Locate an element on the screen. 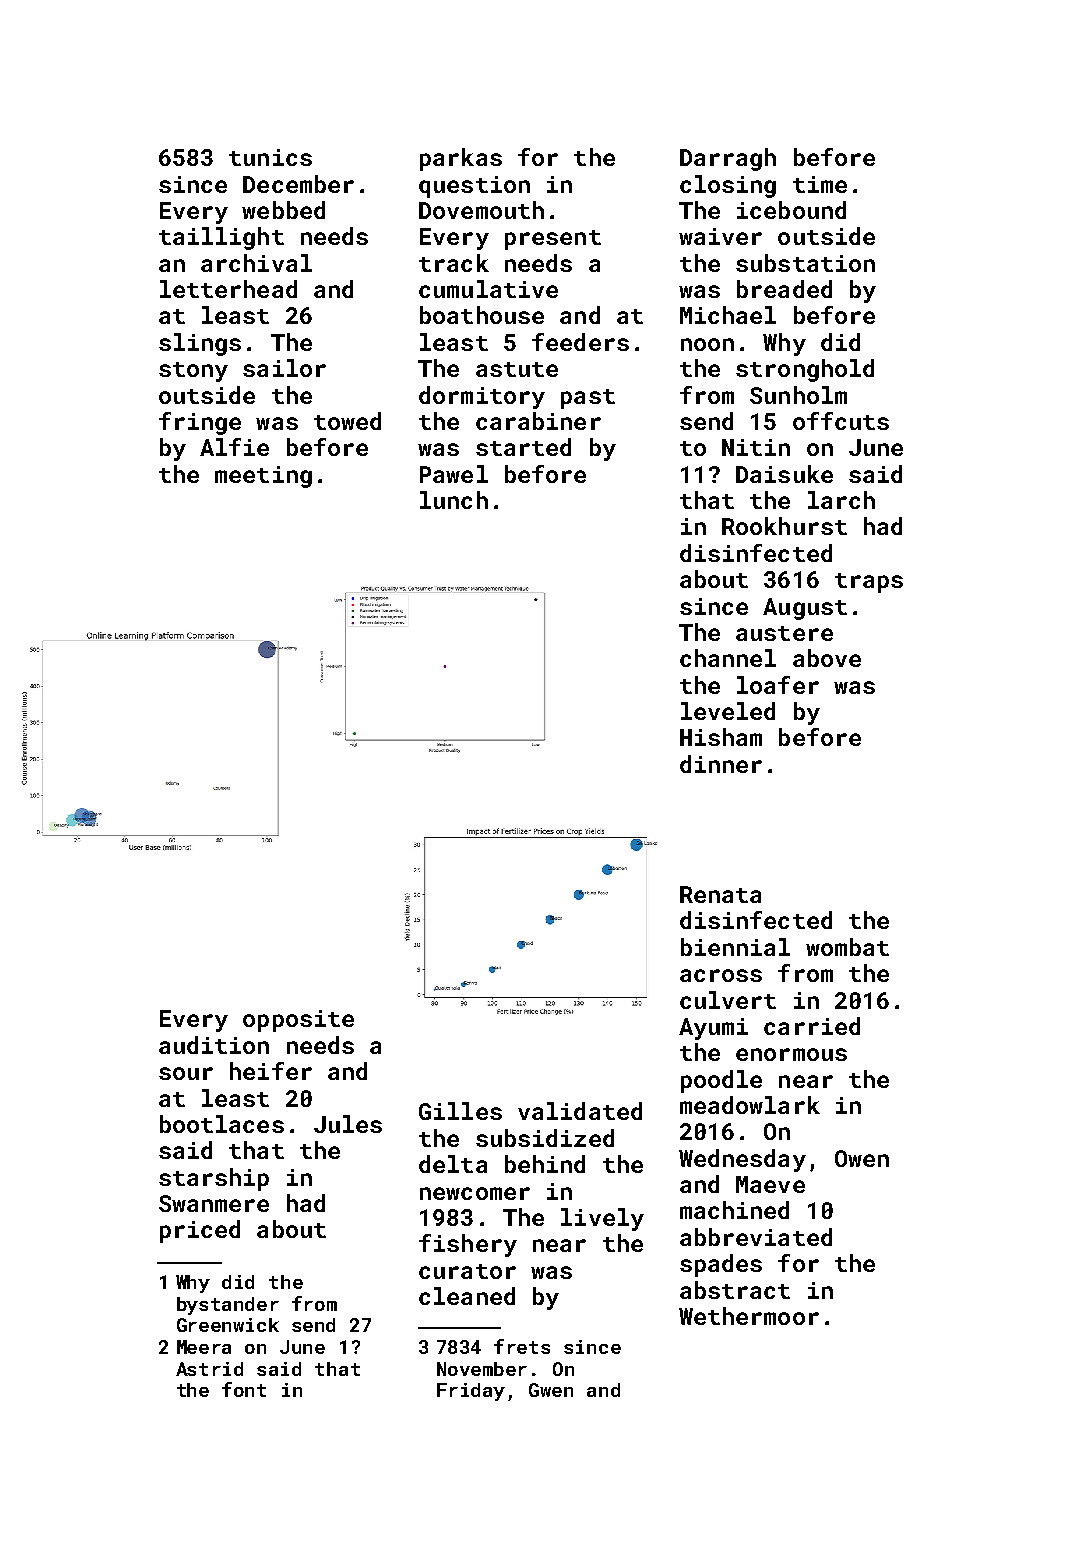  cleaned is located at coordinates (467, 1296).
